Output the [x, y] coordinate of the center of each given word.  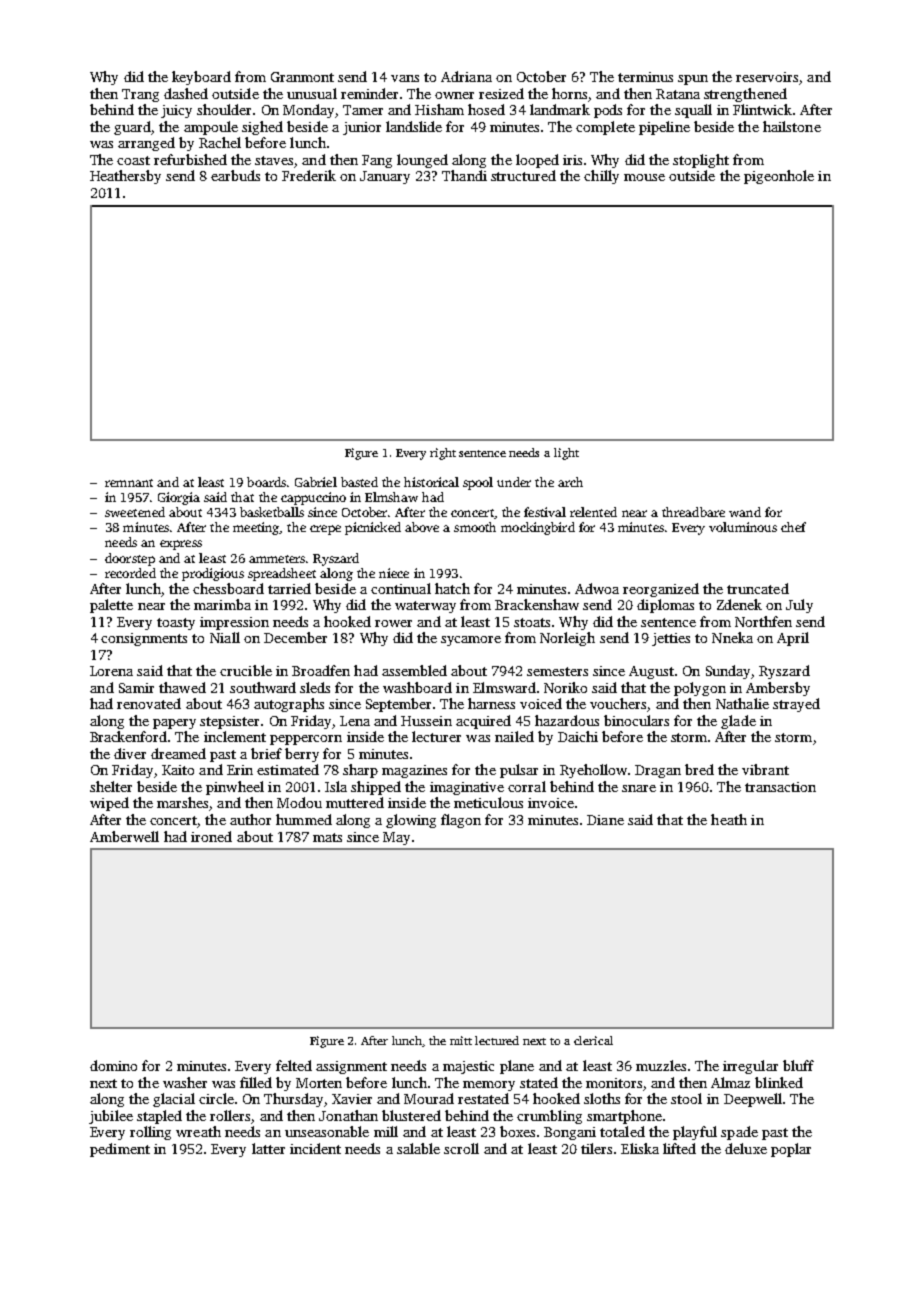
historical [431, 482]
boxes [517, 1131]
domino [113, 1065]
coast [133, 160]
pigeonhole [779, 177]
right [443, 454]
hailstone [792, 126]
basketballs [272, 512]
